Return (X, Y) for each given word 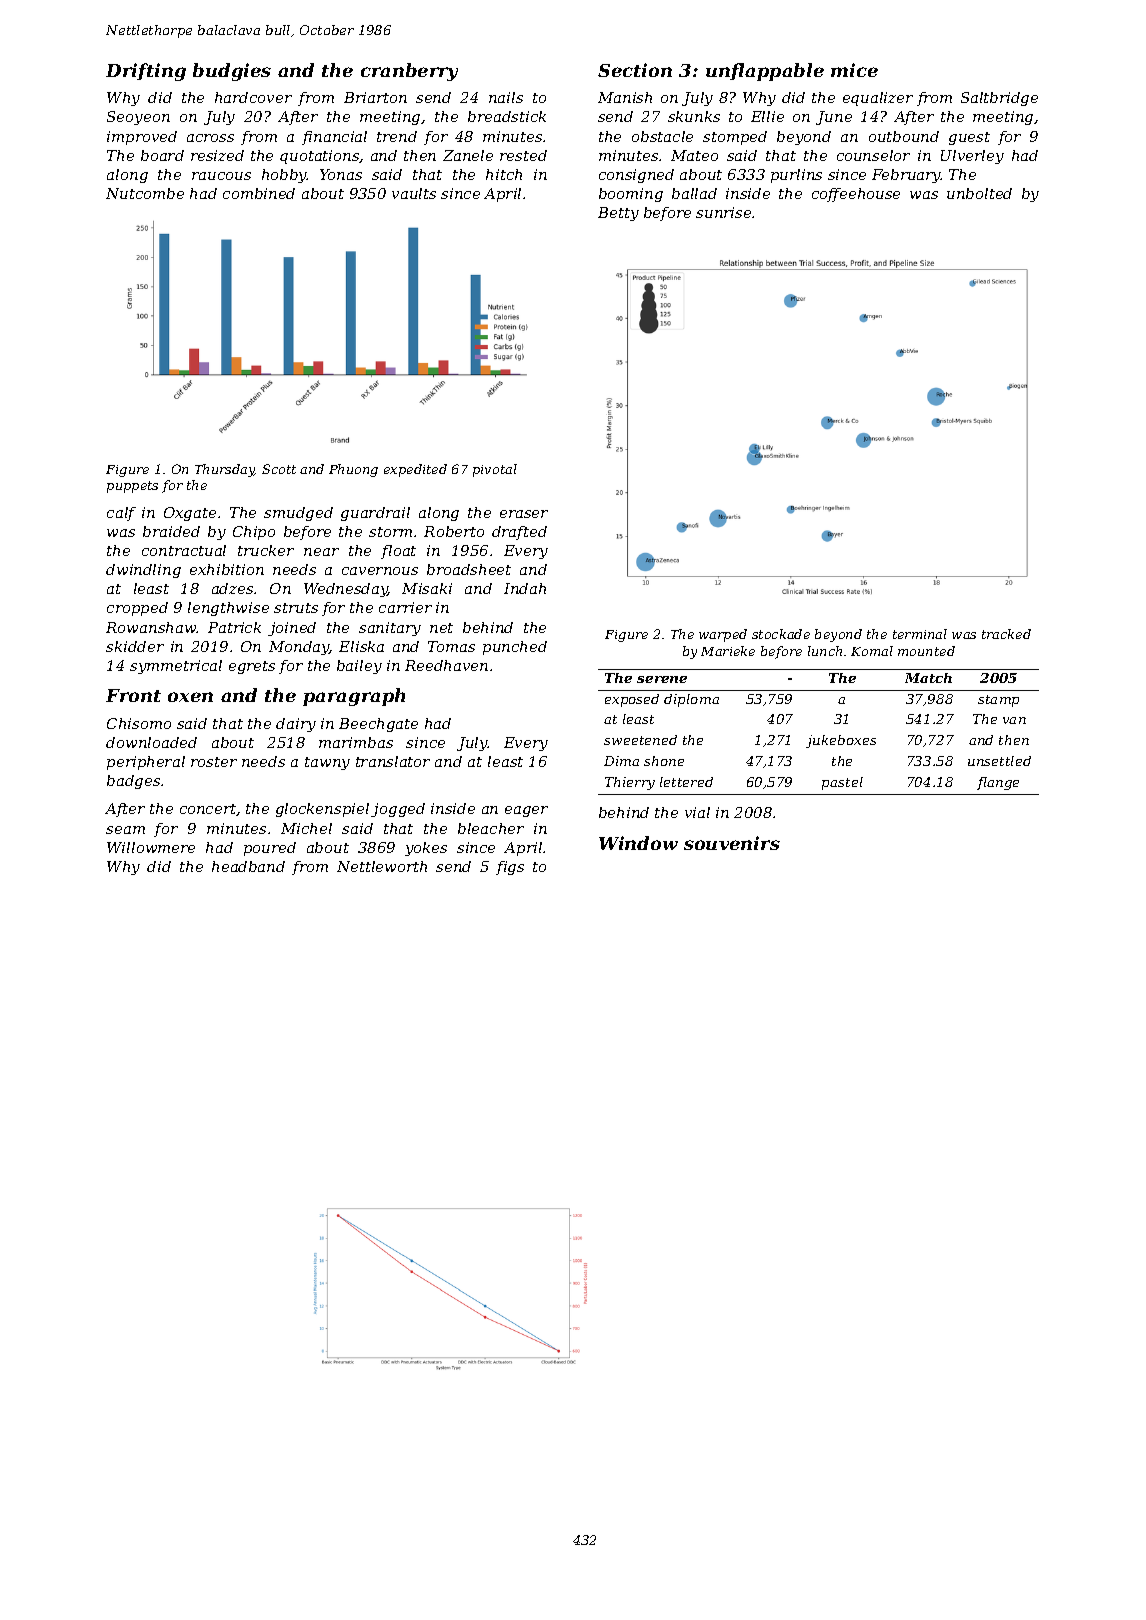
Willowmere (151, 847)
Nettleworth (382, 866)
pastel (842, 783)
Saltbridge (999, 99)
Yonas (341, 174)
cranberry (409, 72)
